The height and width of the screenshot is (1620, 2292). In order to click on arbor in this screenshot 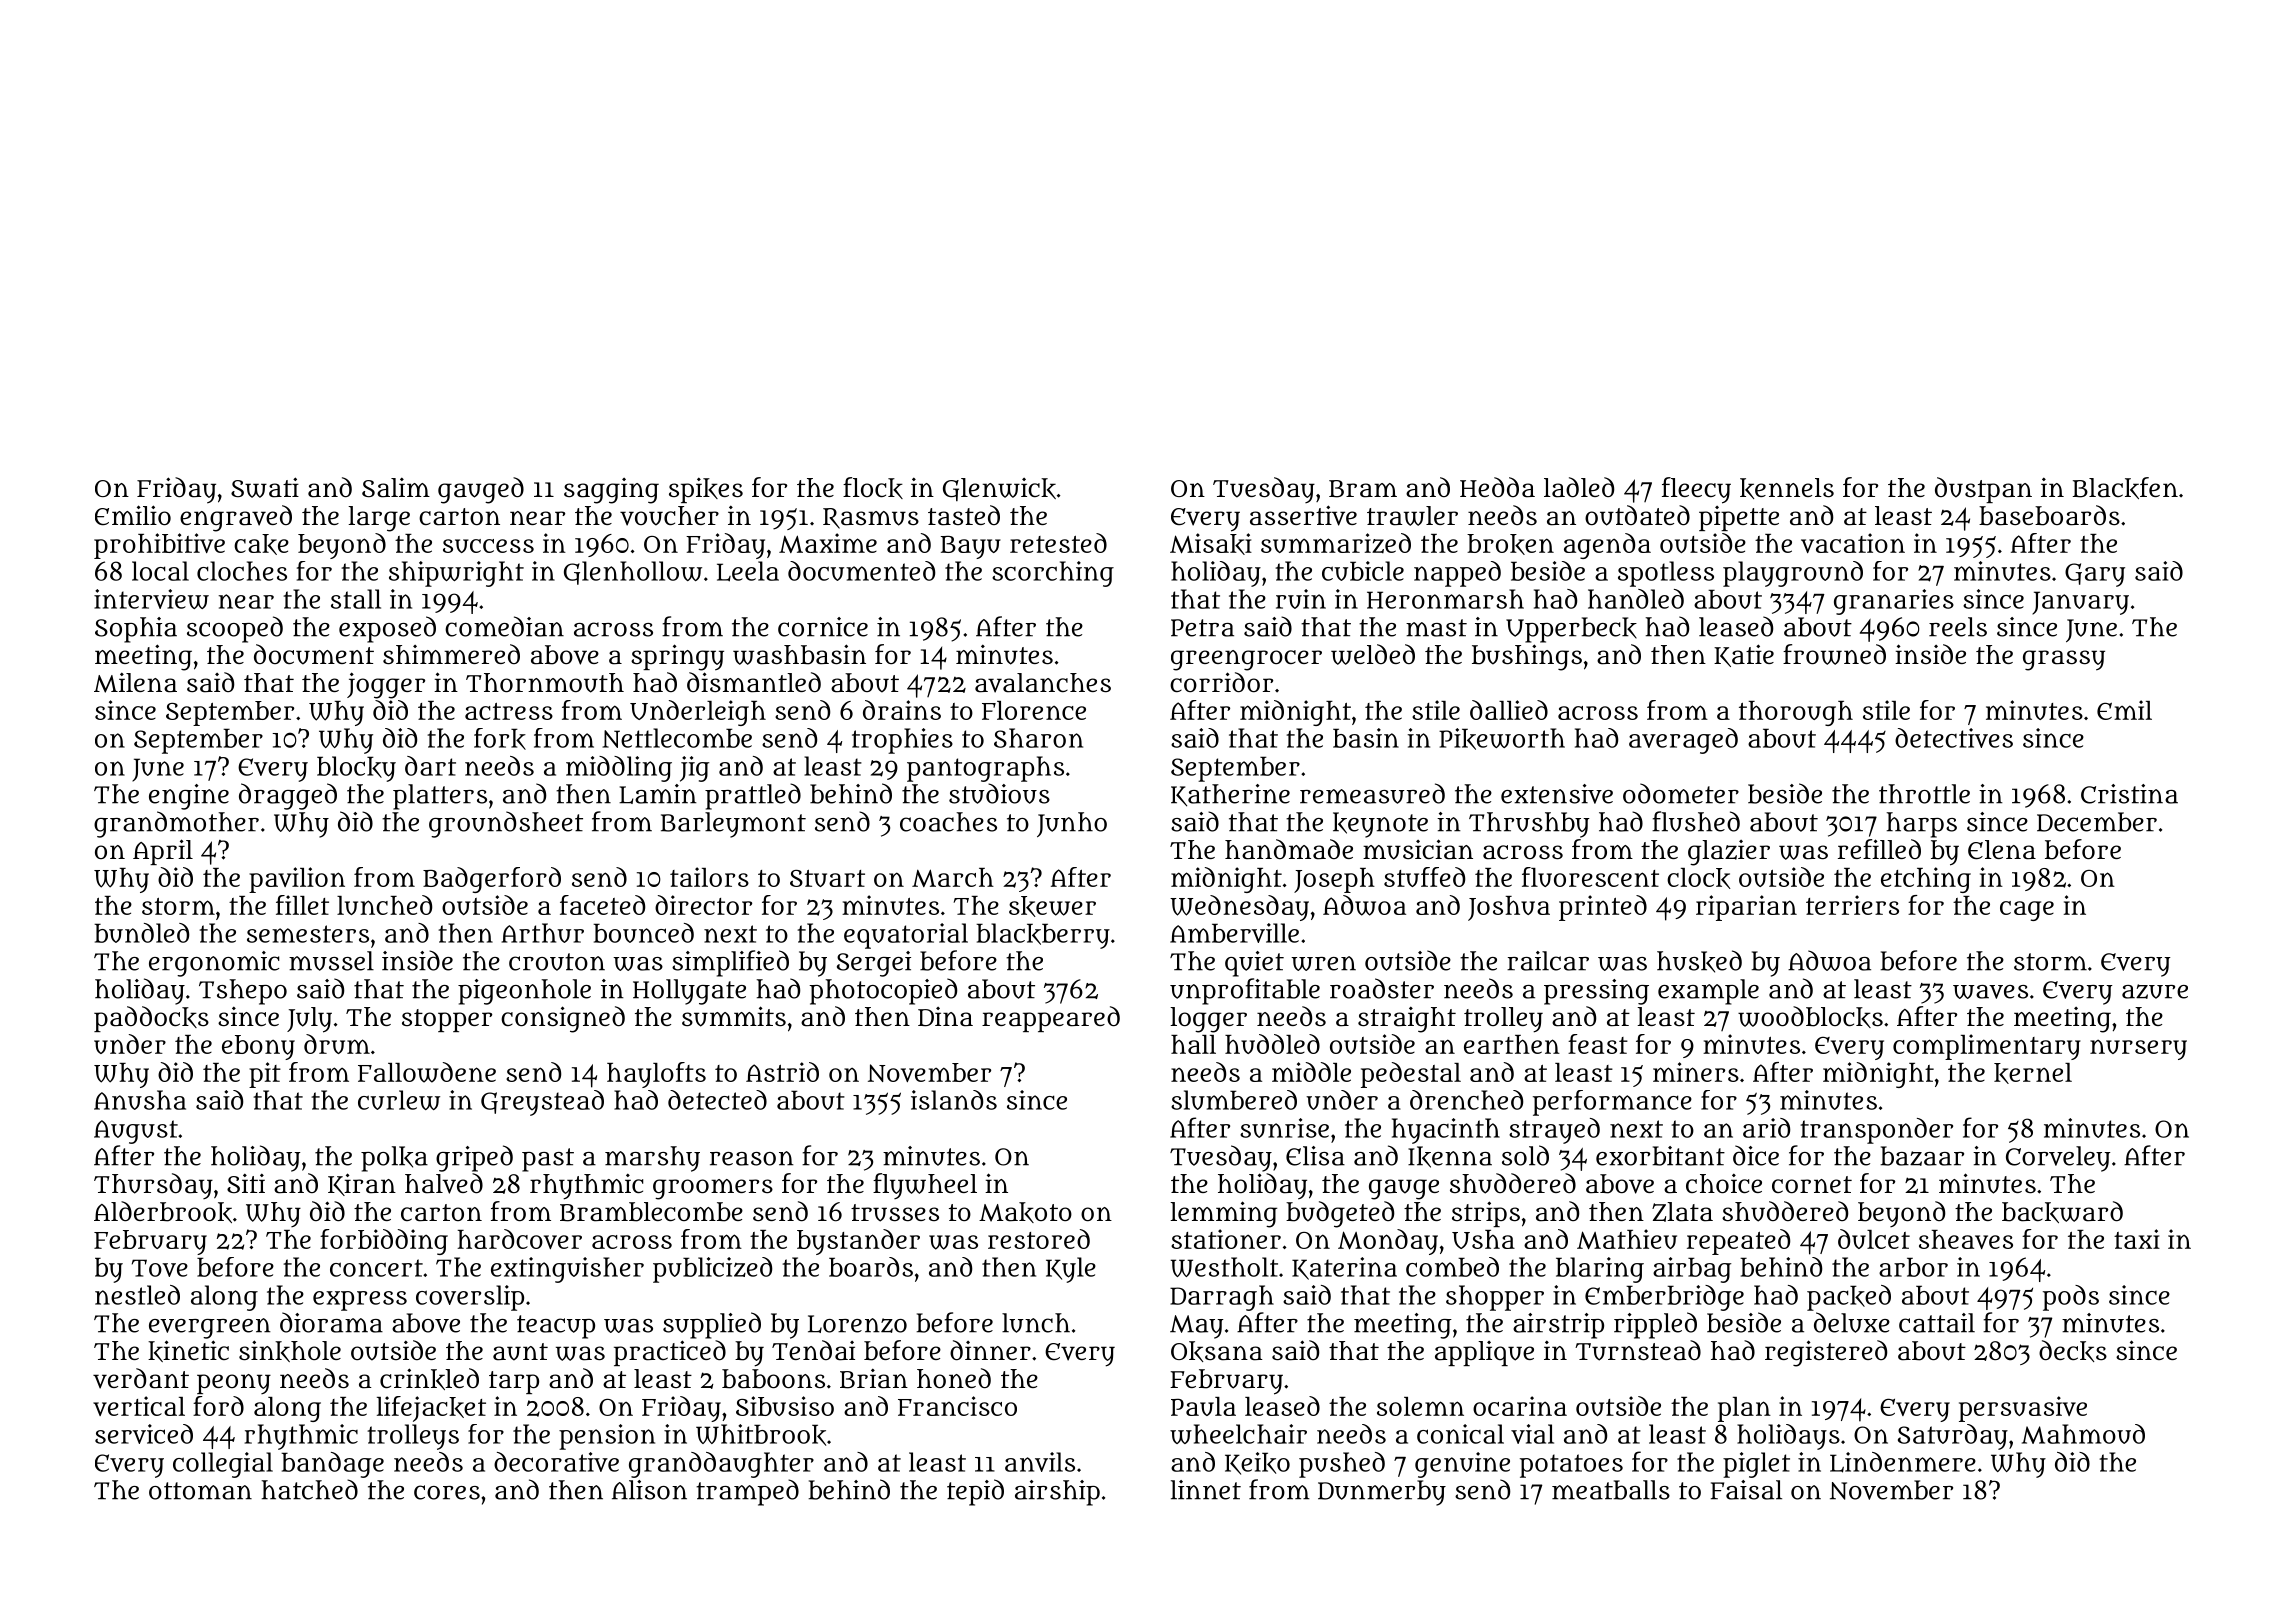, I will do `click(1913, 1267)`.
